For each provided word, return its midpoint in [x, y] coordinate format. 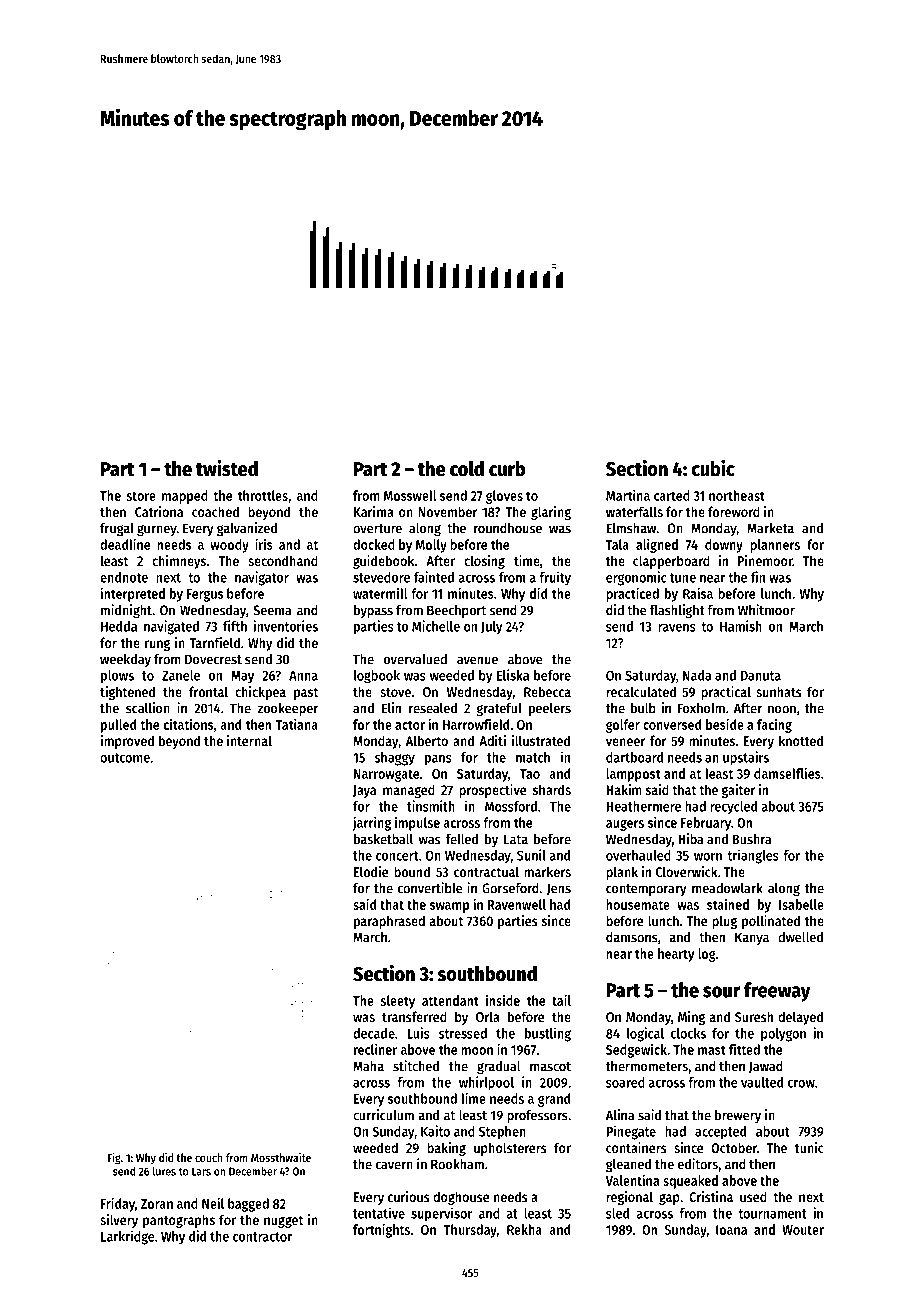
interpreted [133, 594]
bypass [373, 611]
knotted [801, 740]
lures [164, 1171]
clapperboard [671, 562]
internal [249, 740]
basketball [383, 839]
